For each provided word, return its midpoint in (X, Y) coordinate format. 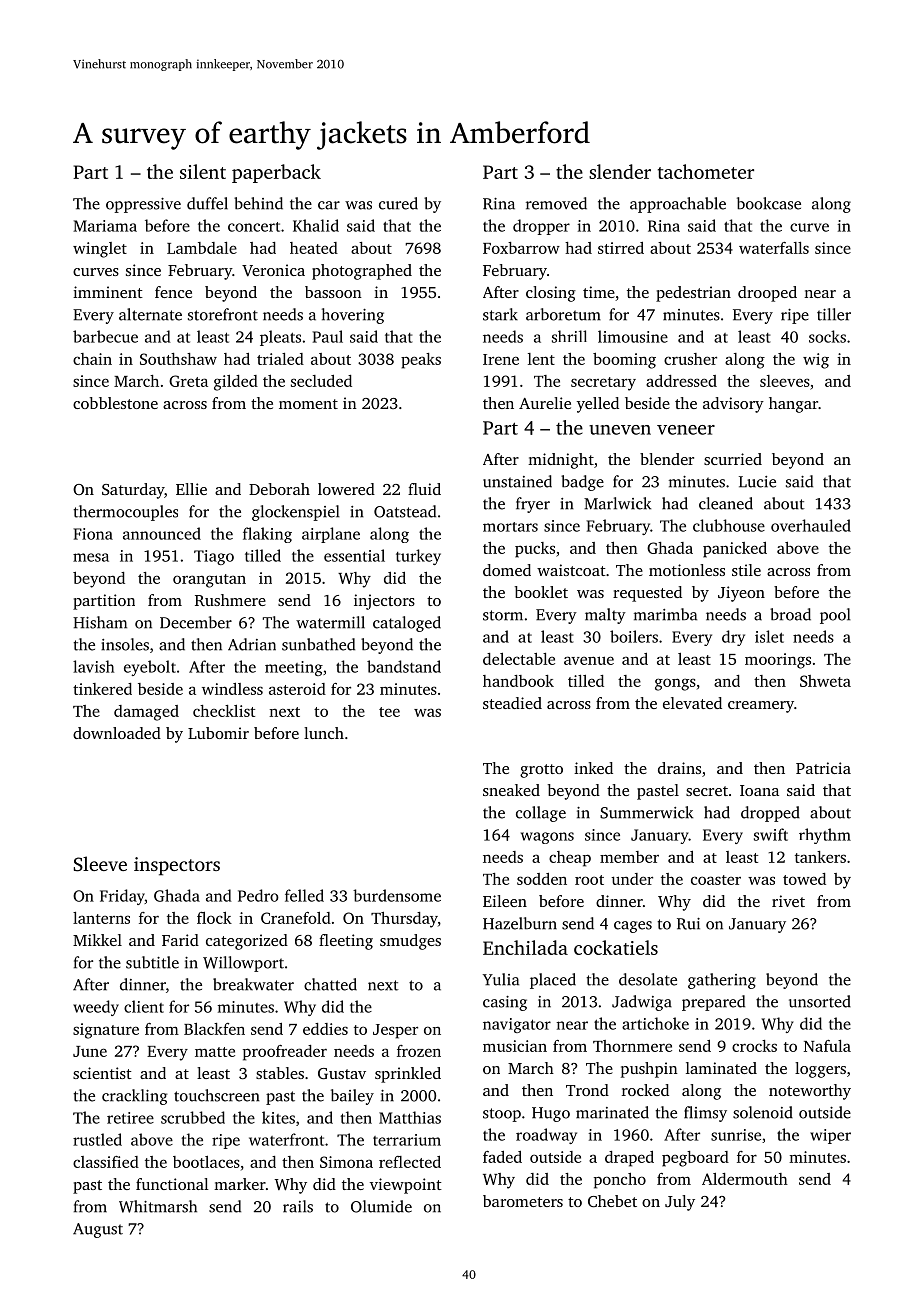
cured (398, 203)
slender (620, 171)
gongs (675, 684)
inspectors (177, 866)
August (98, 1230)
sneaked (511, 790)
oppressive (143, 205)
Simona (346, 1162)
